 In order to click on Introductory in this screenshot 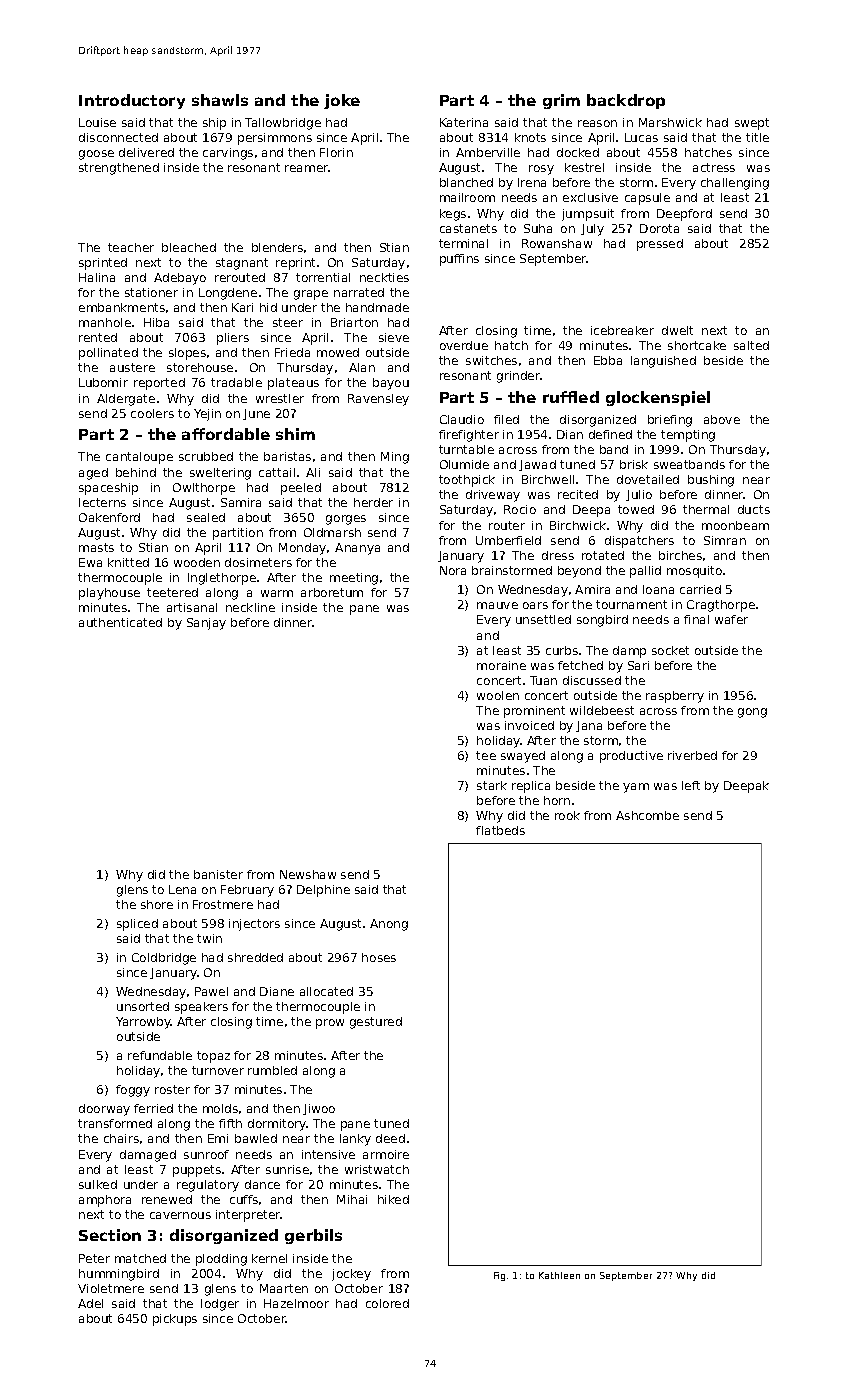, I will do `click(132, 101)`.
